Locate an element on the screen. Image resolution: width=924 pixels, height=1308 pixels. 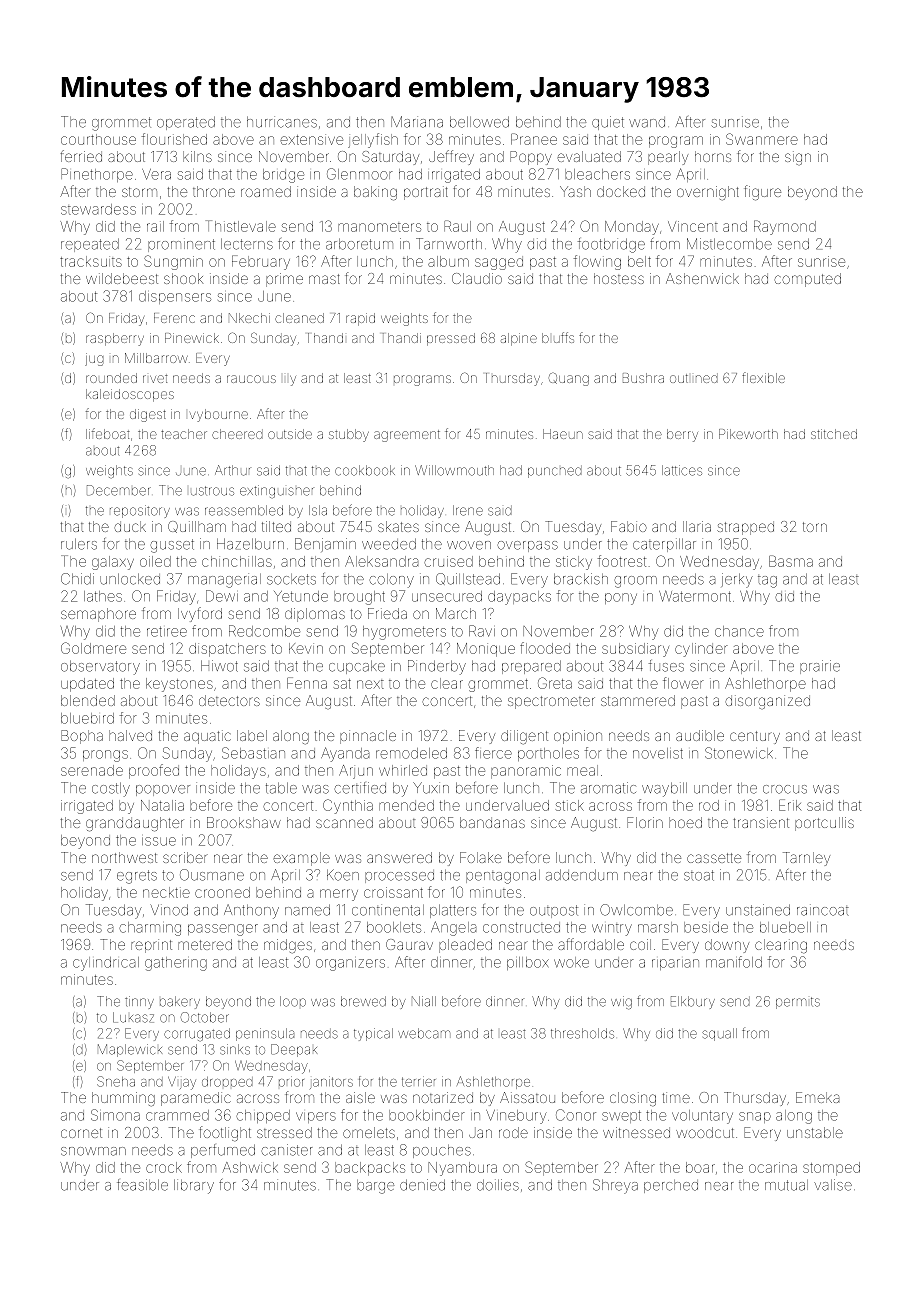
Sneha is located at coordinates (116, 1081).
